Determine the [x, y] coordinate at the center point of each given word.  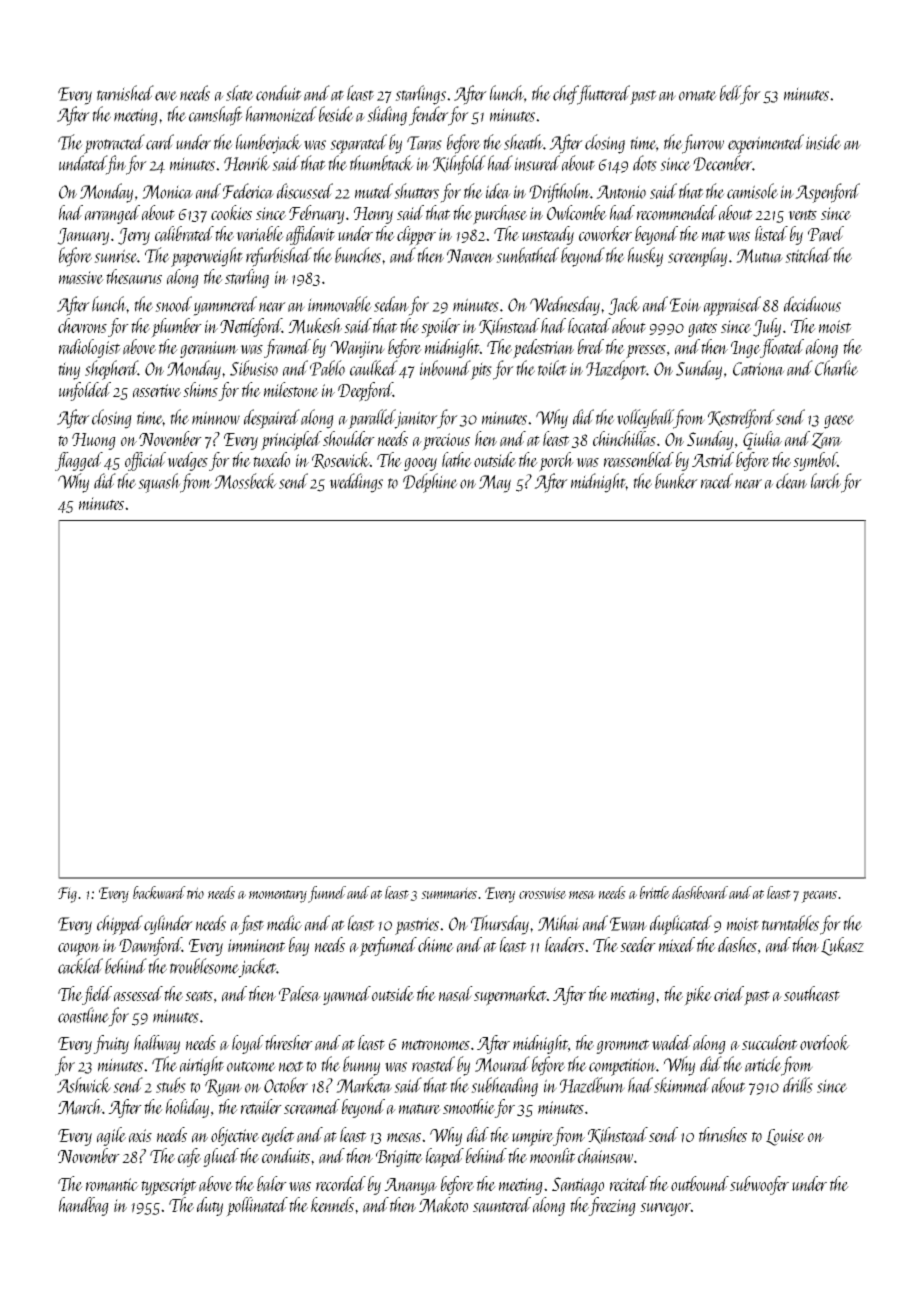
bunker [676, 481]
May [495, 484]
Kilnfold [459, 165]
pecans [819, 897]
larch [826, 481]
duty [210, 1206]
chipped [120, 925]
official [145, 461]
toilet [552, 368]
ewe [166, 96]
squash [159, 483]
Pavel [826, 234]
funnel [327, 894]
